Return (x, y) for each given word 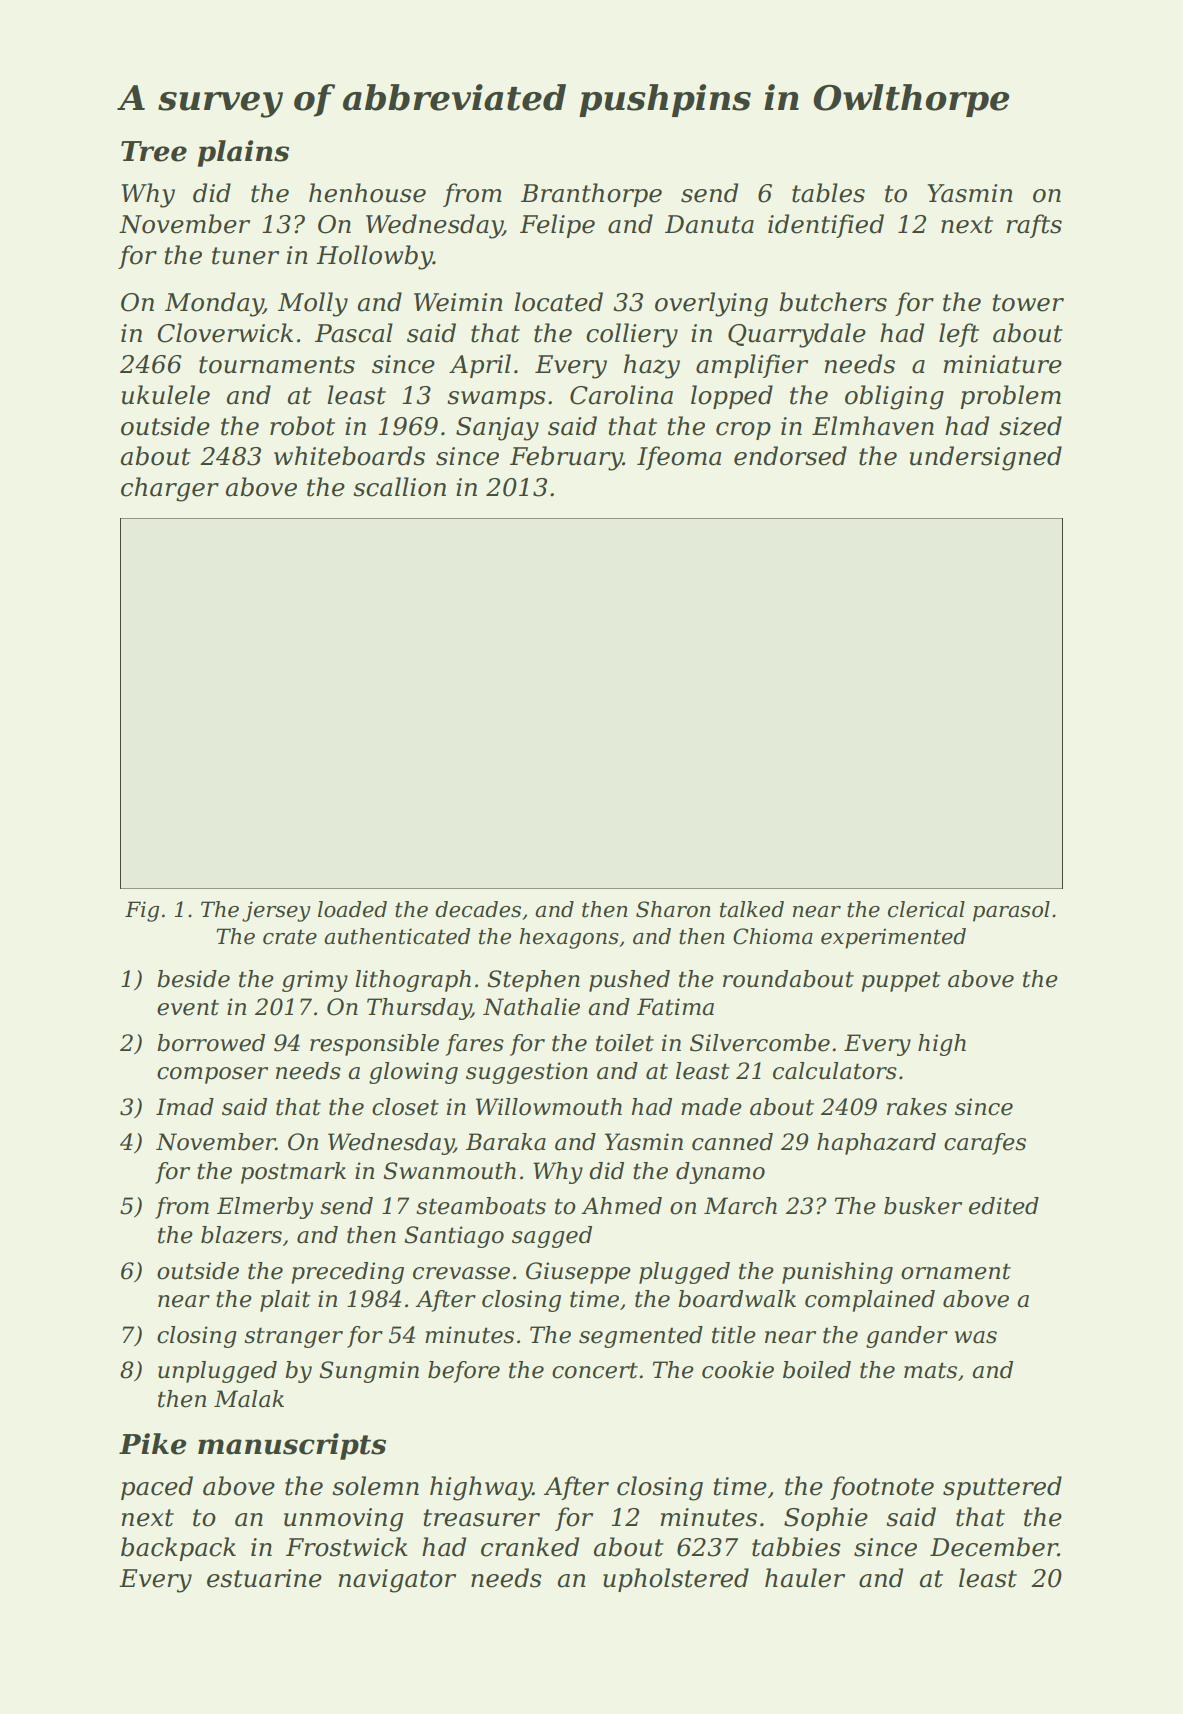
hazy (652, 366)
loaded (352, 909)
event (188, 1007)
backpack (178, 1549)
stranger (293, 1337)
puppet (901, 981)
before (464, 1372)
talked (752, 909)
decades (478, 909)
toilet (625, 1043)
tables (828, 193)
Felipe (557, 226)
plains (243, 153)
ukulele (166, 395)
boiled (817, 1370)
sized (1030, 426)
